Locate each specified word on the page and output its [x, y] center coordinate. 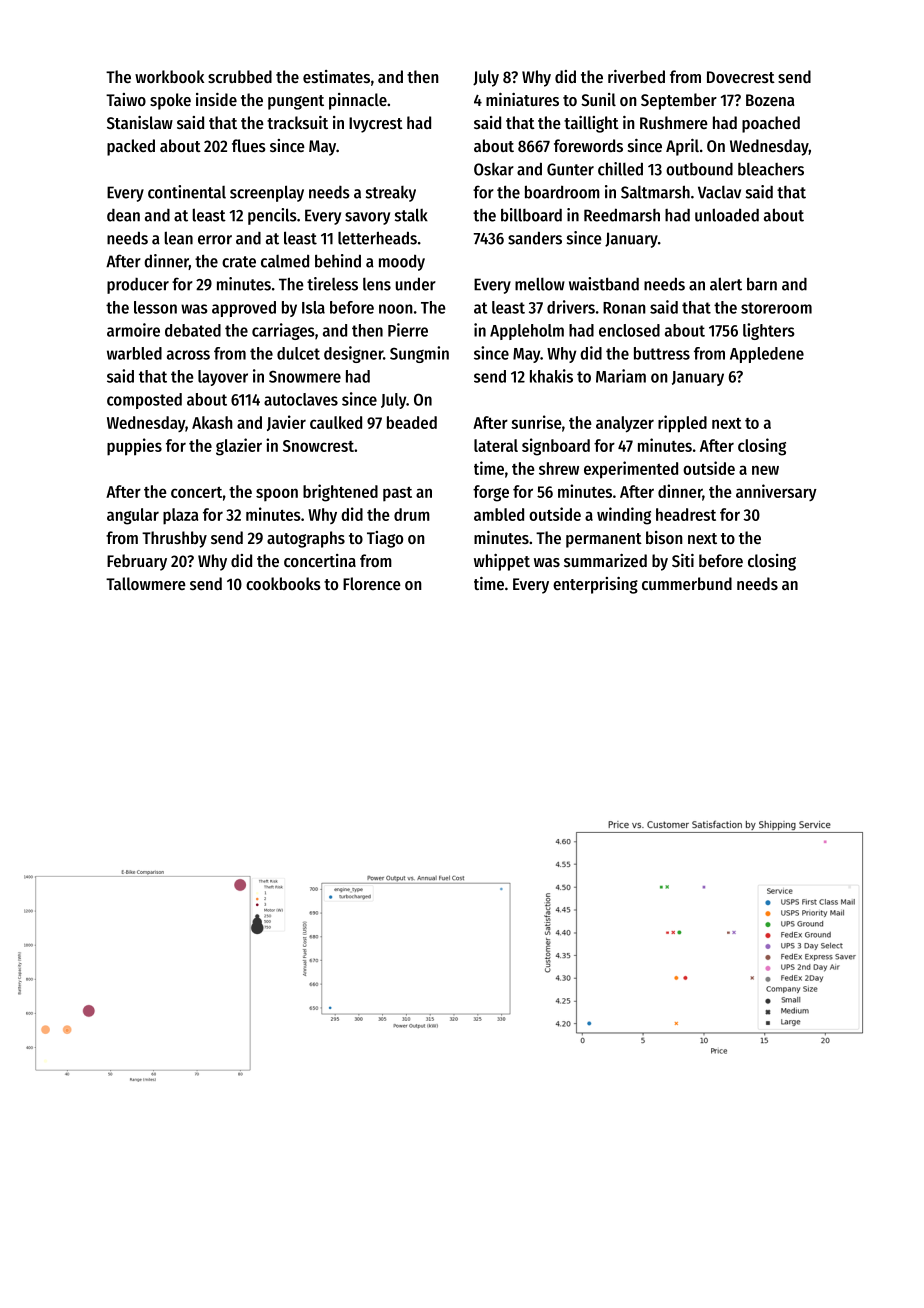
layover [223, 378]
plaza [180, 516]
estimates [336, 76]
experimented [631, 470]
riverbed [636, 76]
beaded [412, 422]
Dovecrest [741, 77]
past [397, 494]
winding [624, 516]
